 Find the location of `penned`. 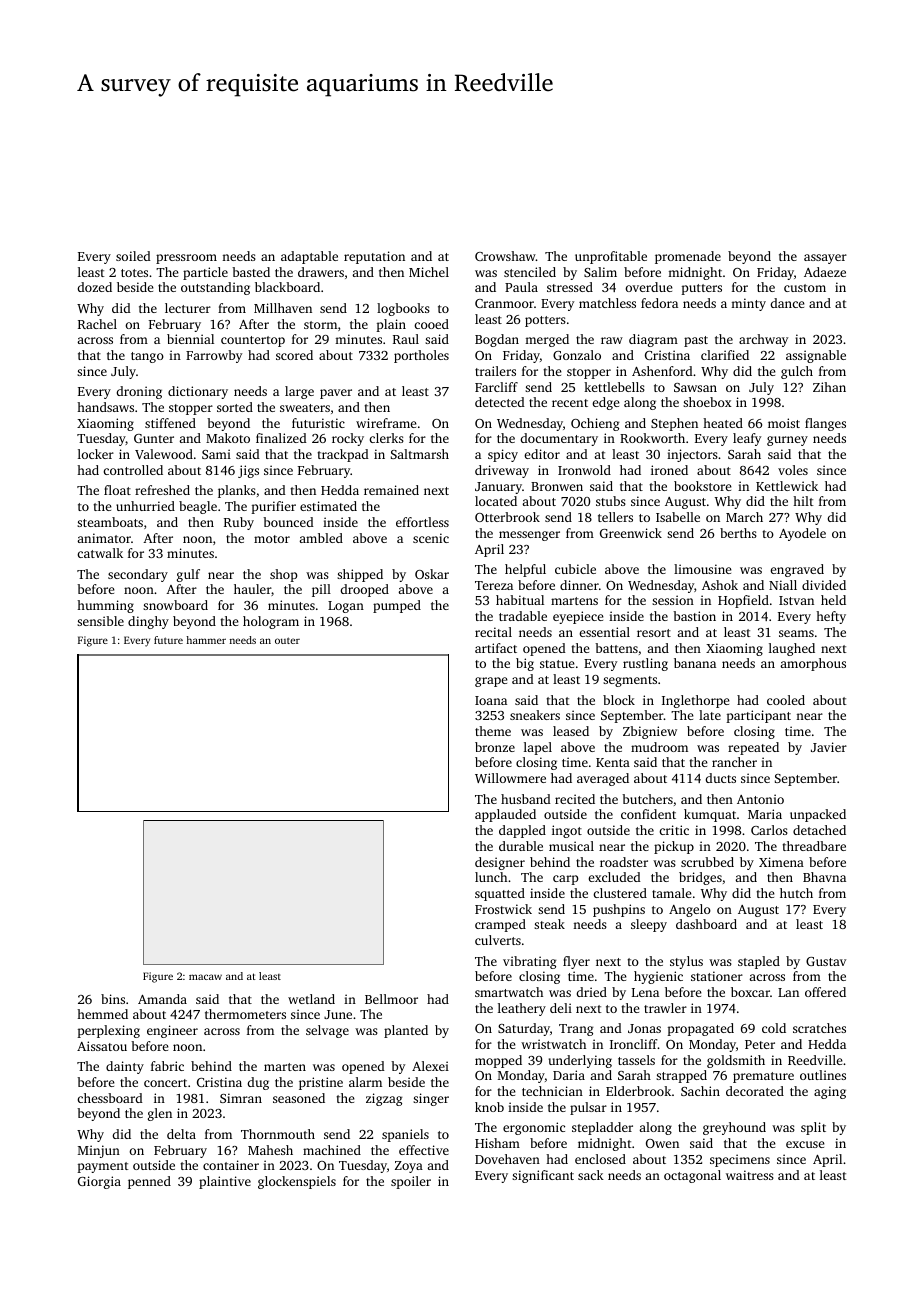

penned is located at coordinates (149, 1182).
